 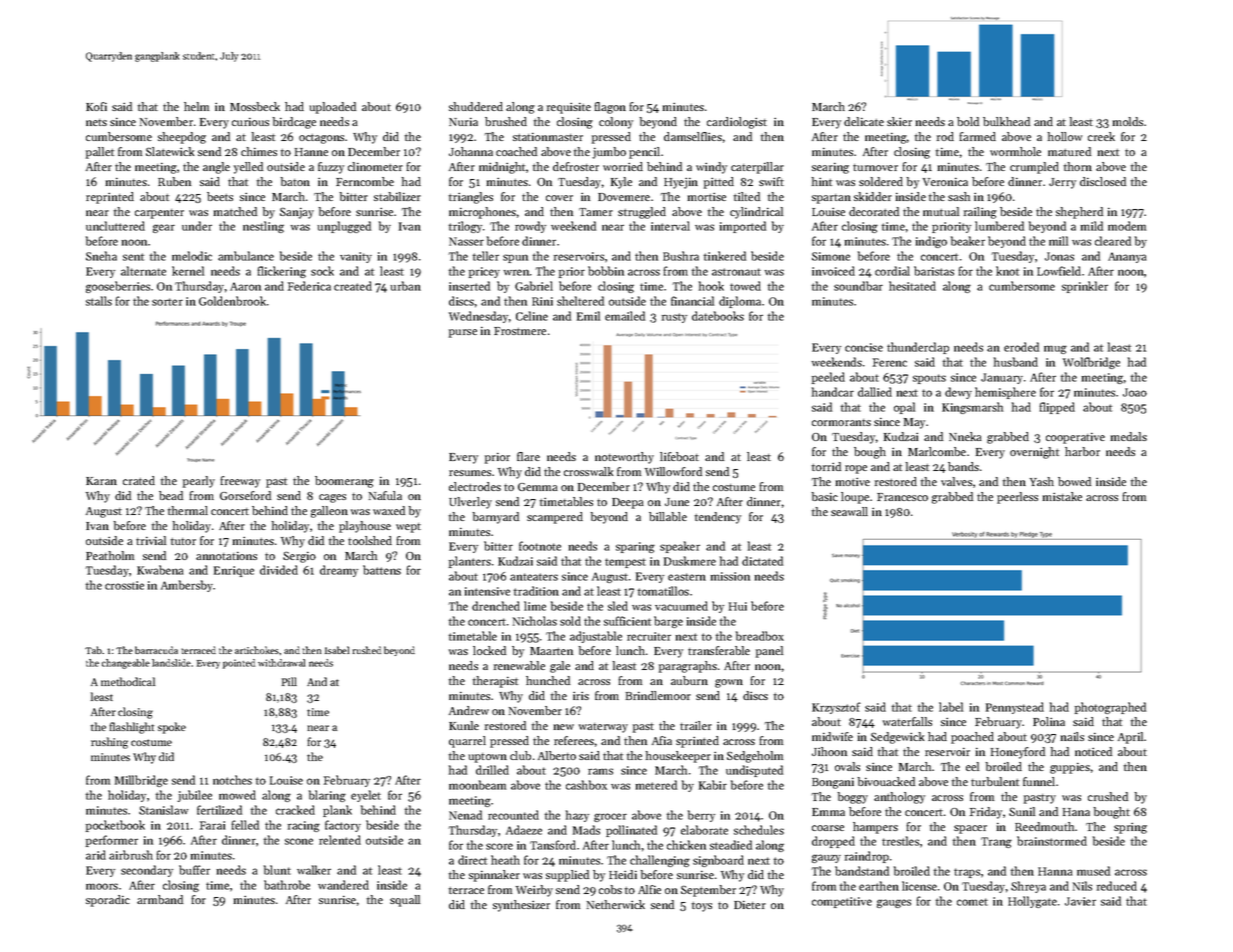 What do you see at coordinates (616, 123) in the page?
I see `colony` at bounding box center [616, 123].
